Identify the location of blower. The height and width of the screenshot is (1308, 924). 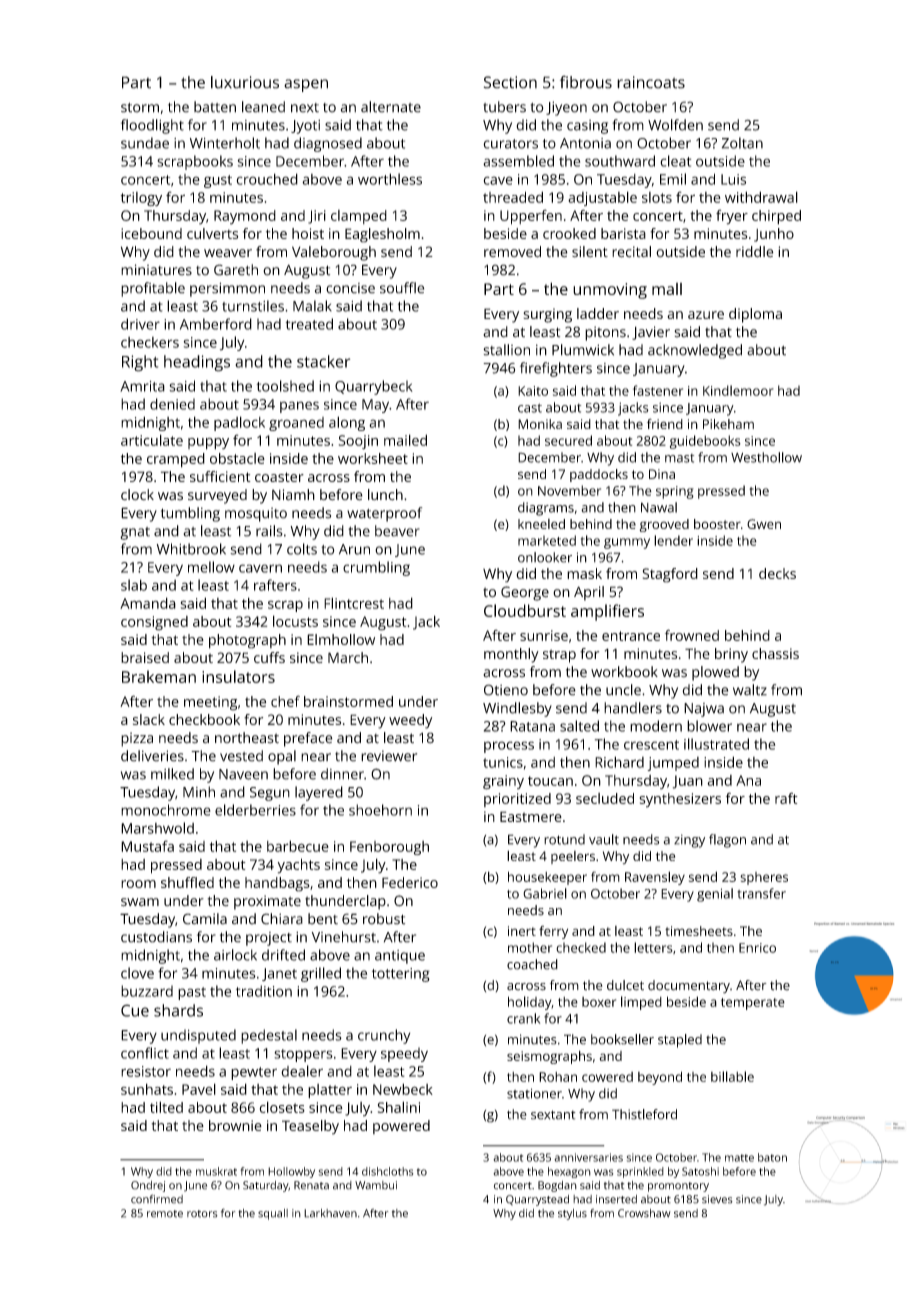
(709, 726).
